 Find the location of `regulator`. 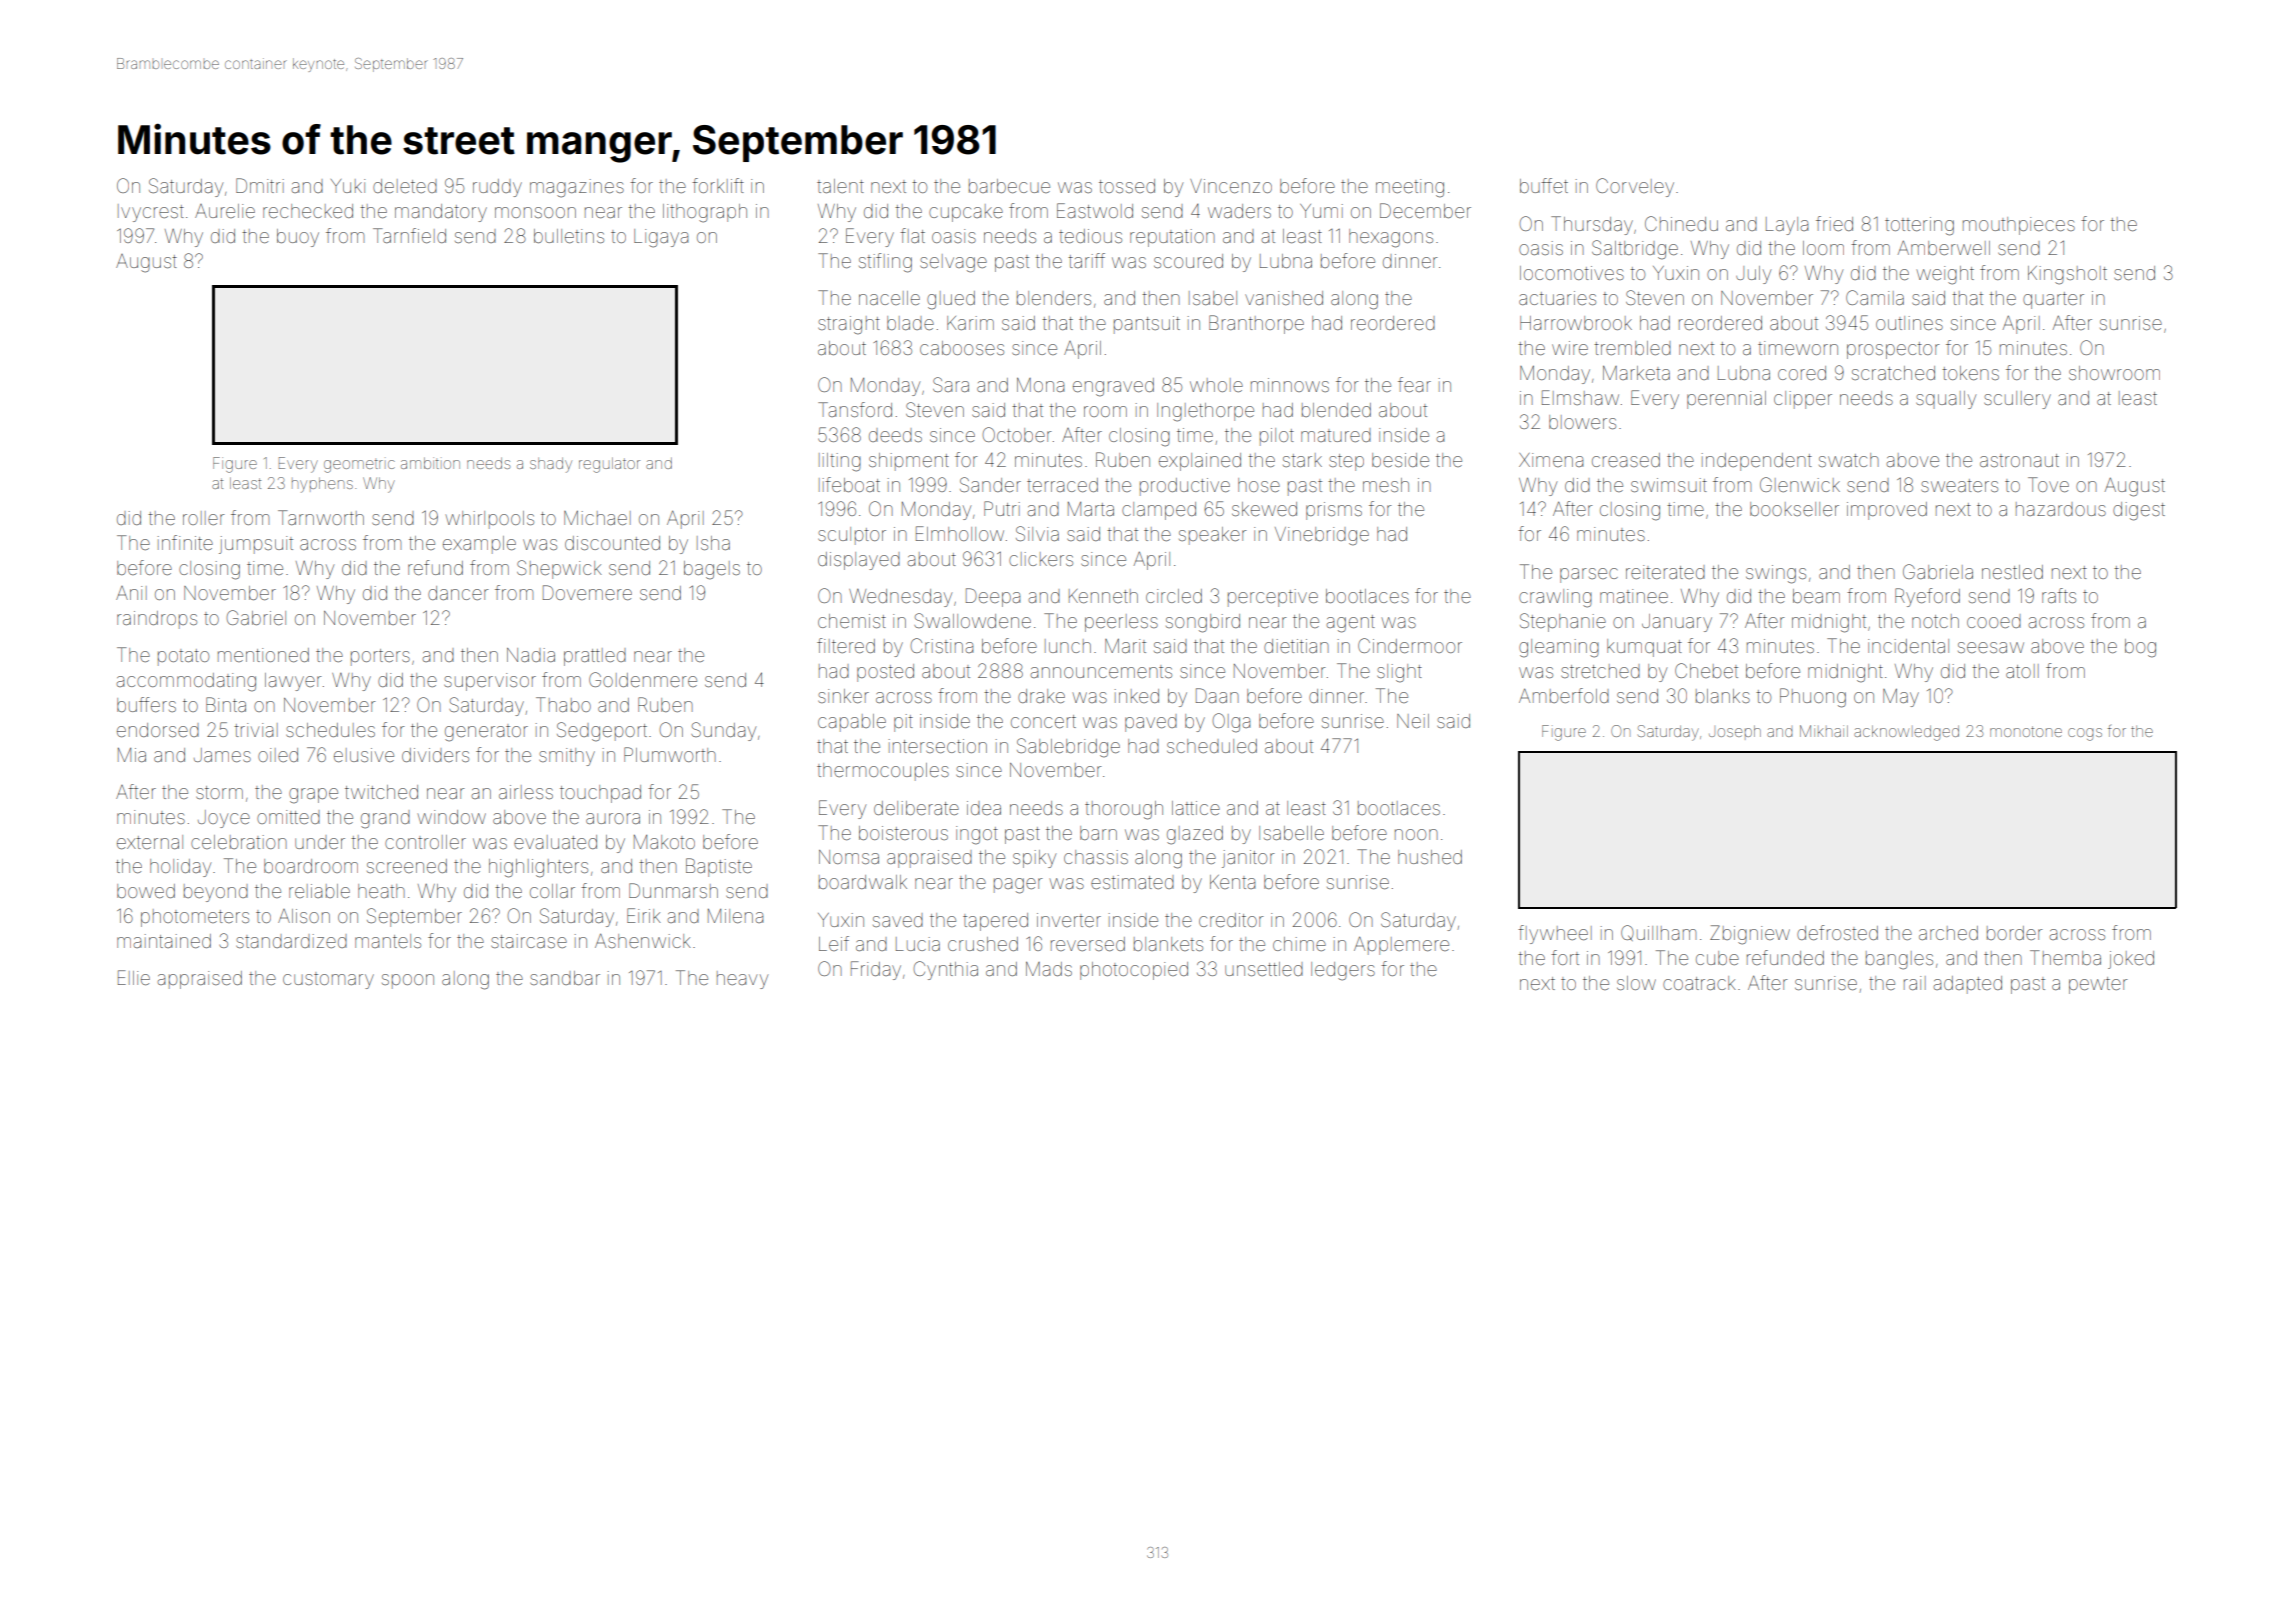

regulator is located at coordinates (609, 465).
